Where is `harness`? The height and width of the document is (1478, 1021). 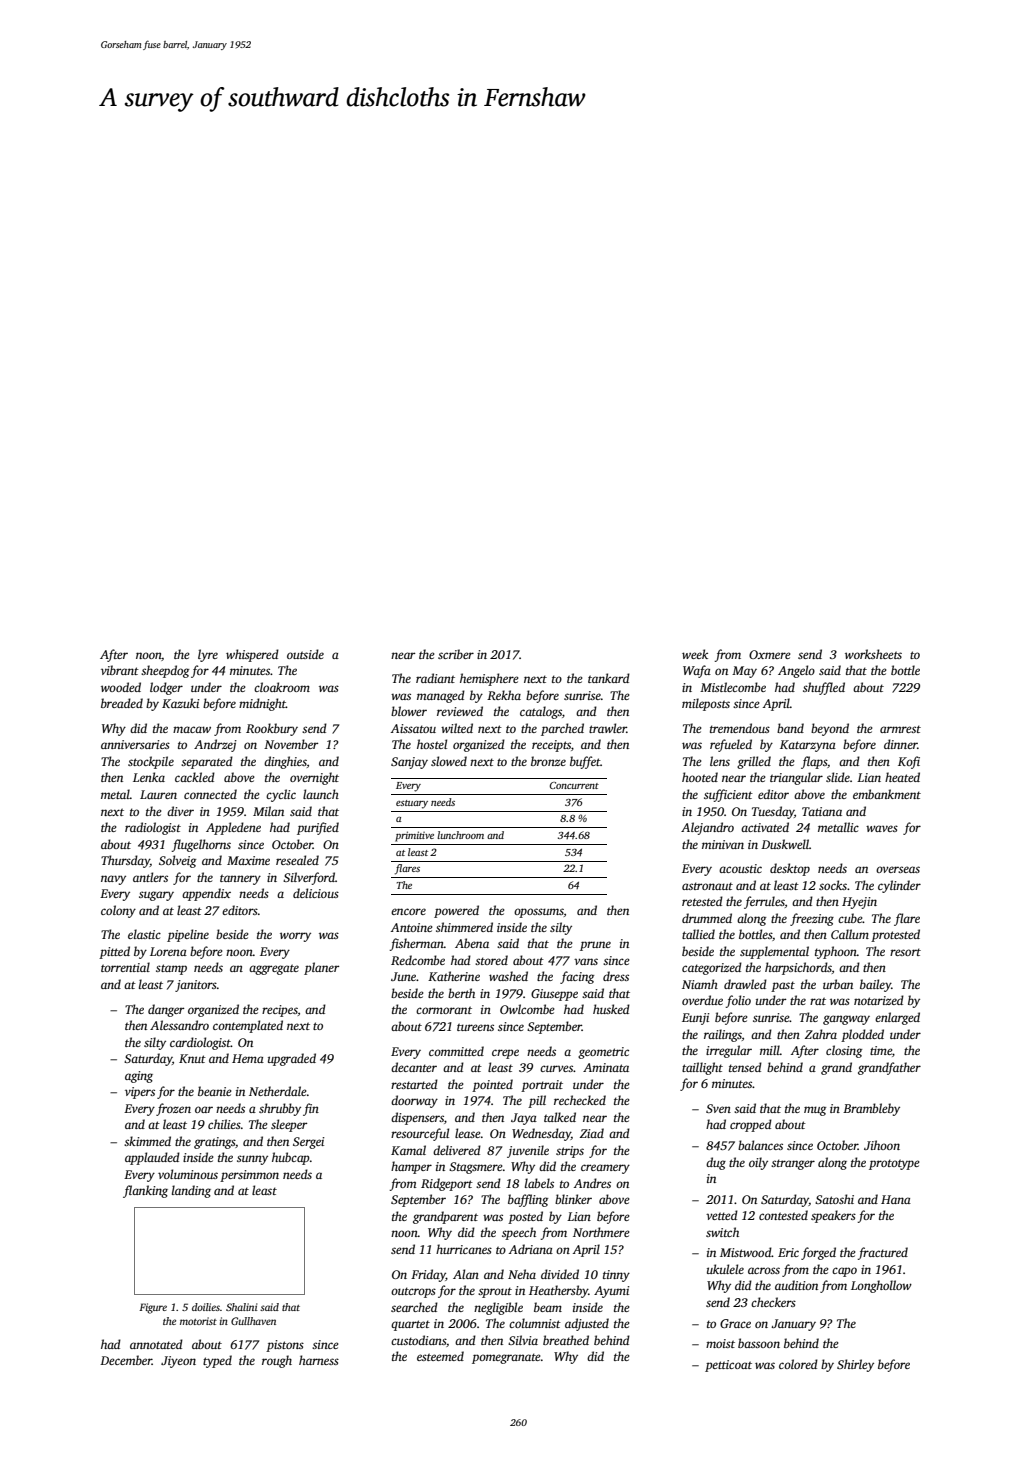
harness is located at coordinates (319, 1360).
